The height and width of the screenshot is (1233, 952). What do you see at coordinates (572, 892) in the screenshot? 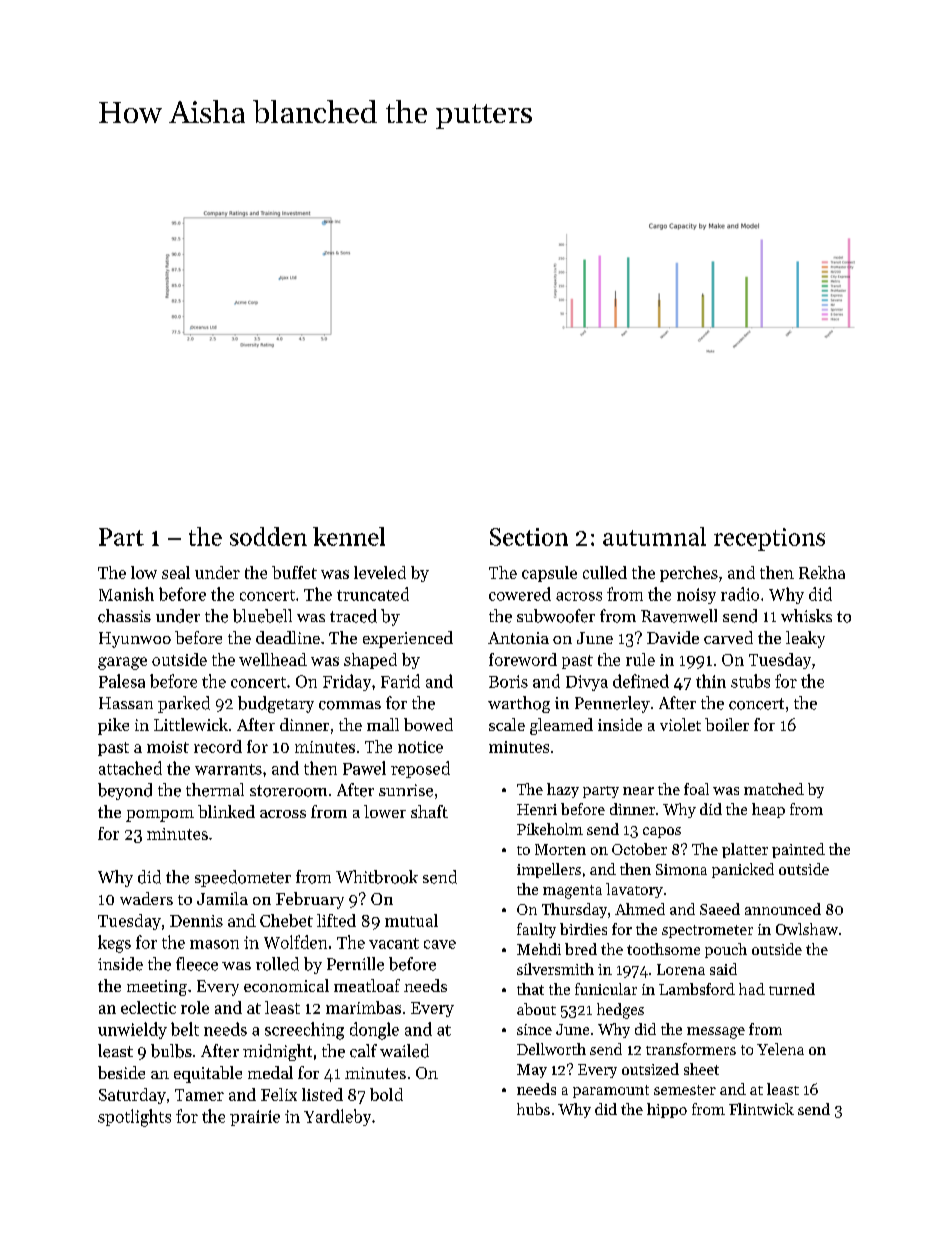
I see `magenta` at bounding box center [572, 892].
